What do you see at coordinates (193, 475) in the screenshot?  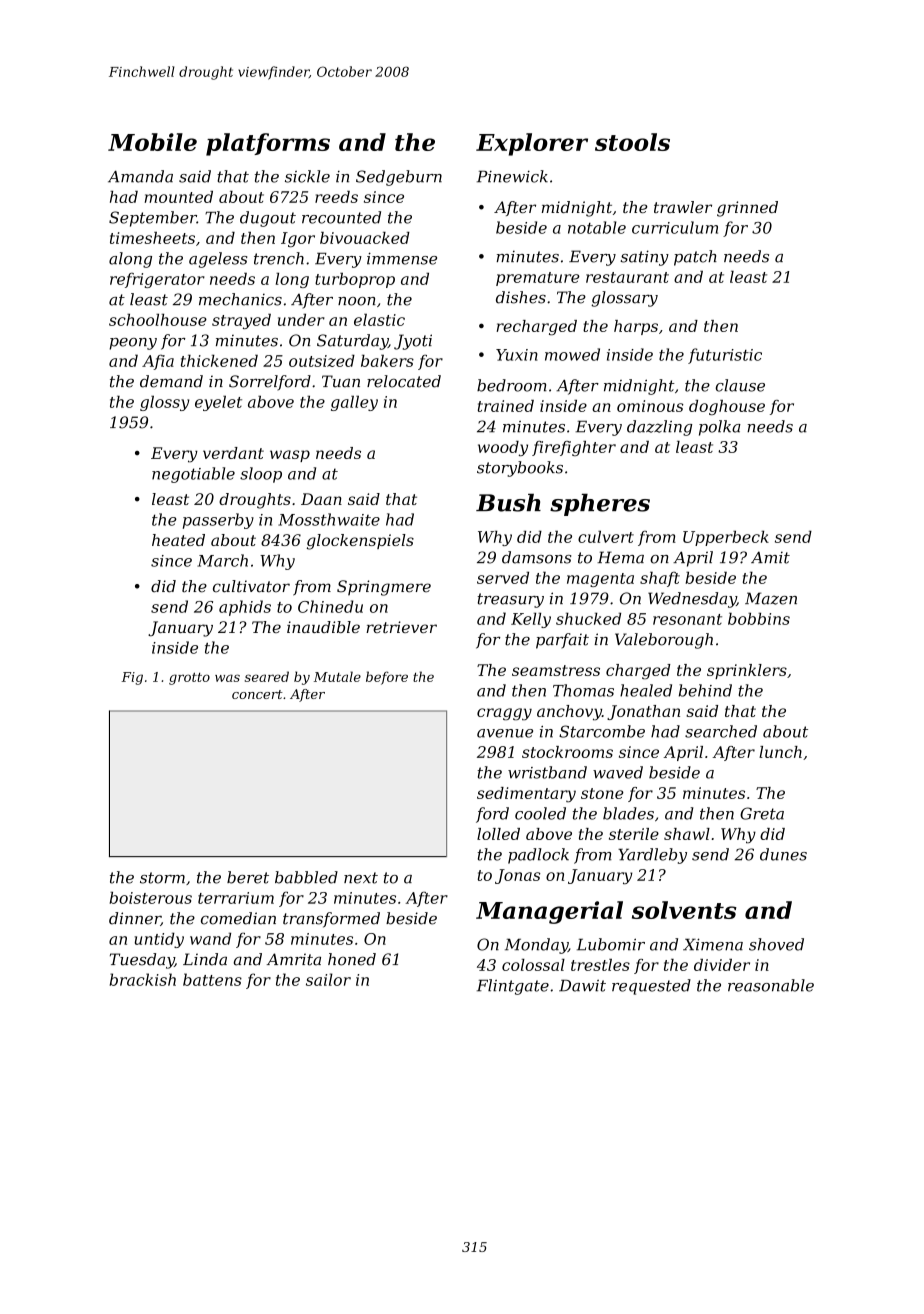 I see `negotiable` at bounding box center [193, 475].
